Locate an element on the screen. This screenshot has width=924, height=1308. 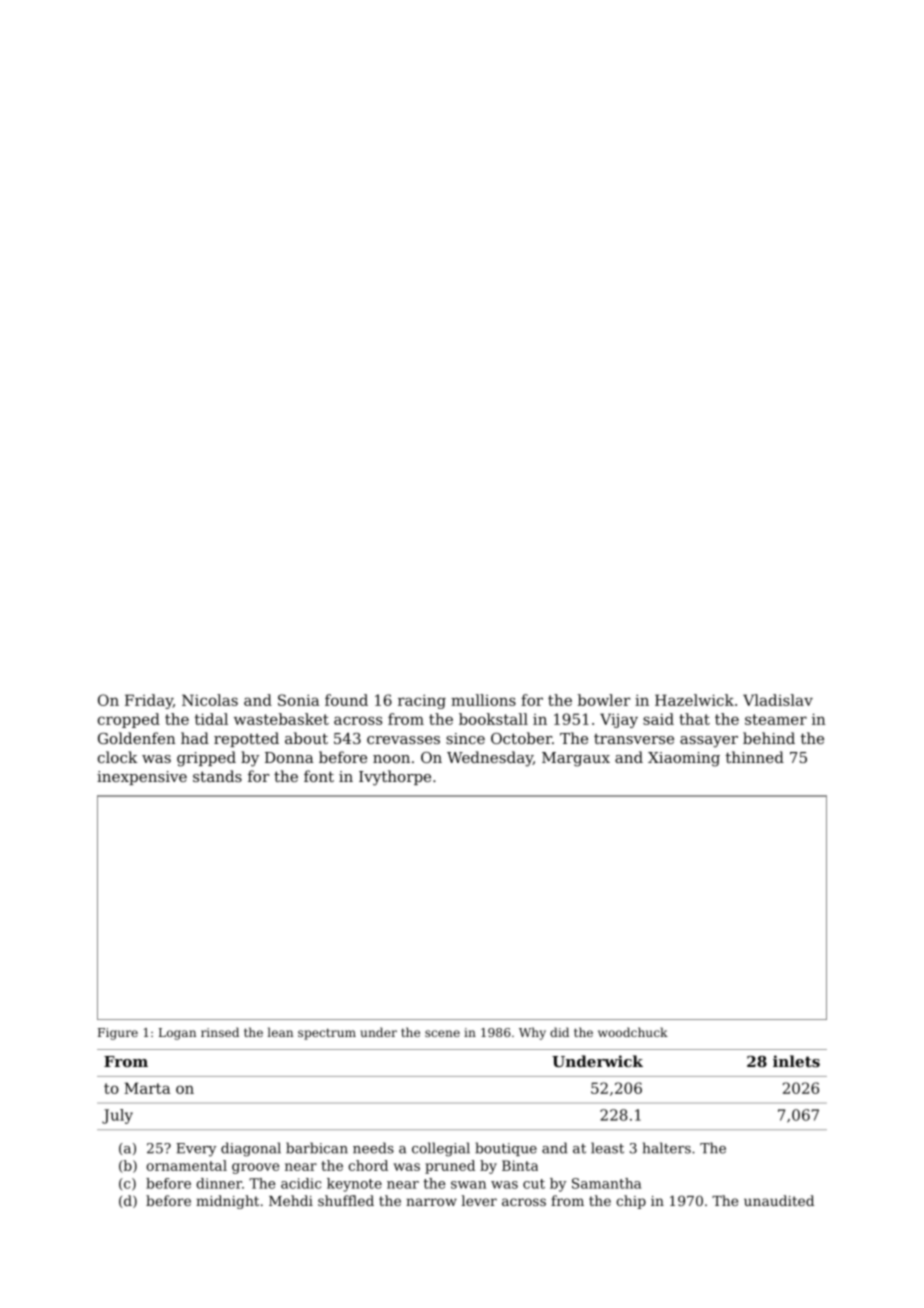
Ivythorpe is located at coordinates (395, 778).
